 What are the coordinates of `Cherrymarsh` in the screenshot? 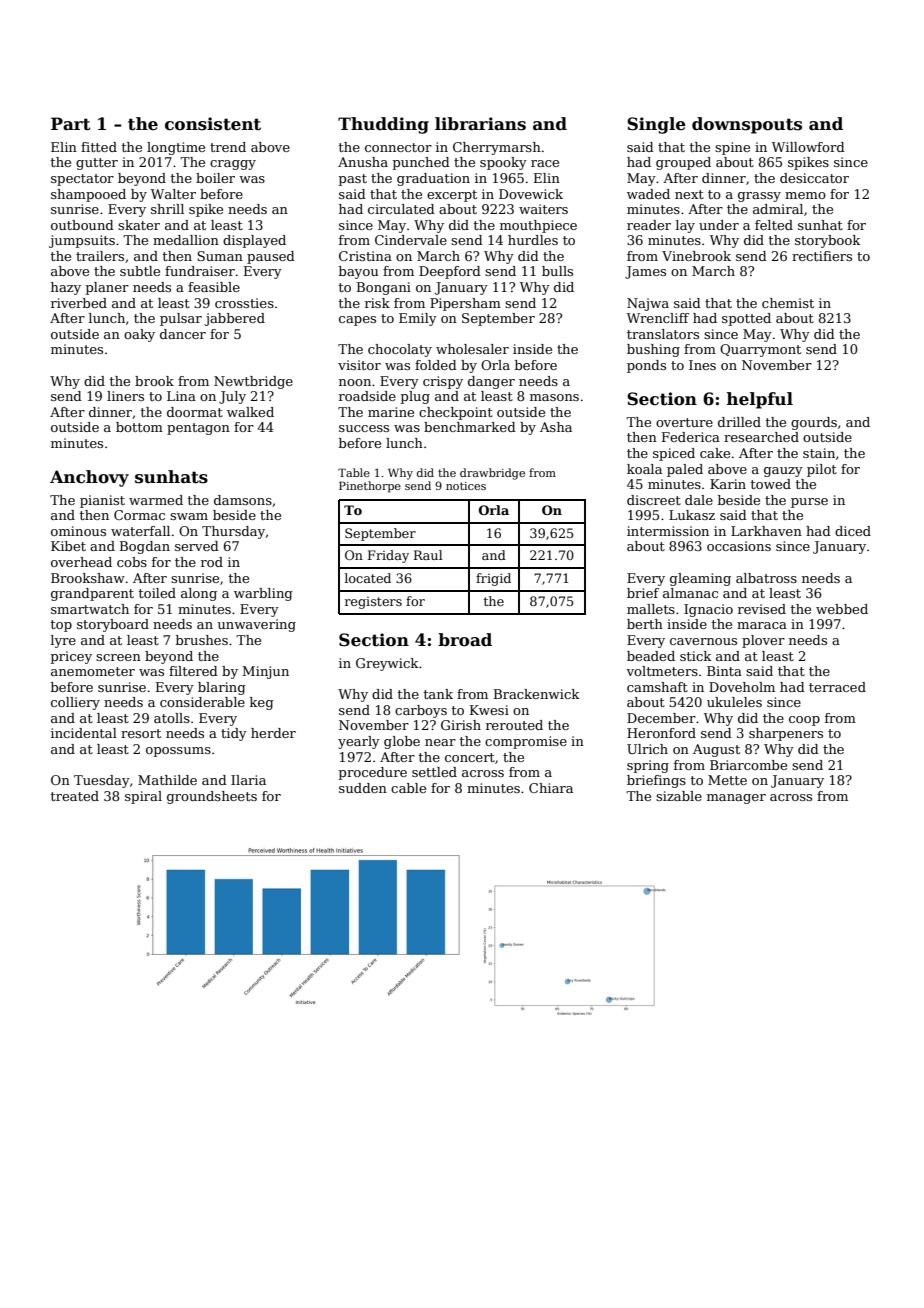 It's located at (497, 148).
